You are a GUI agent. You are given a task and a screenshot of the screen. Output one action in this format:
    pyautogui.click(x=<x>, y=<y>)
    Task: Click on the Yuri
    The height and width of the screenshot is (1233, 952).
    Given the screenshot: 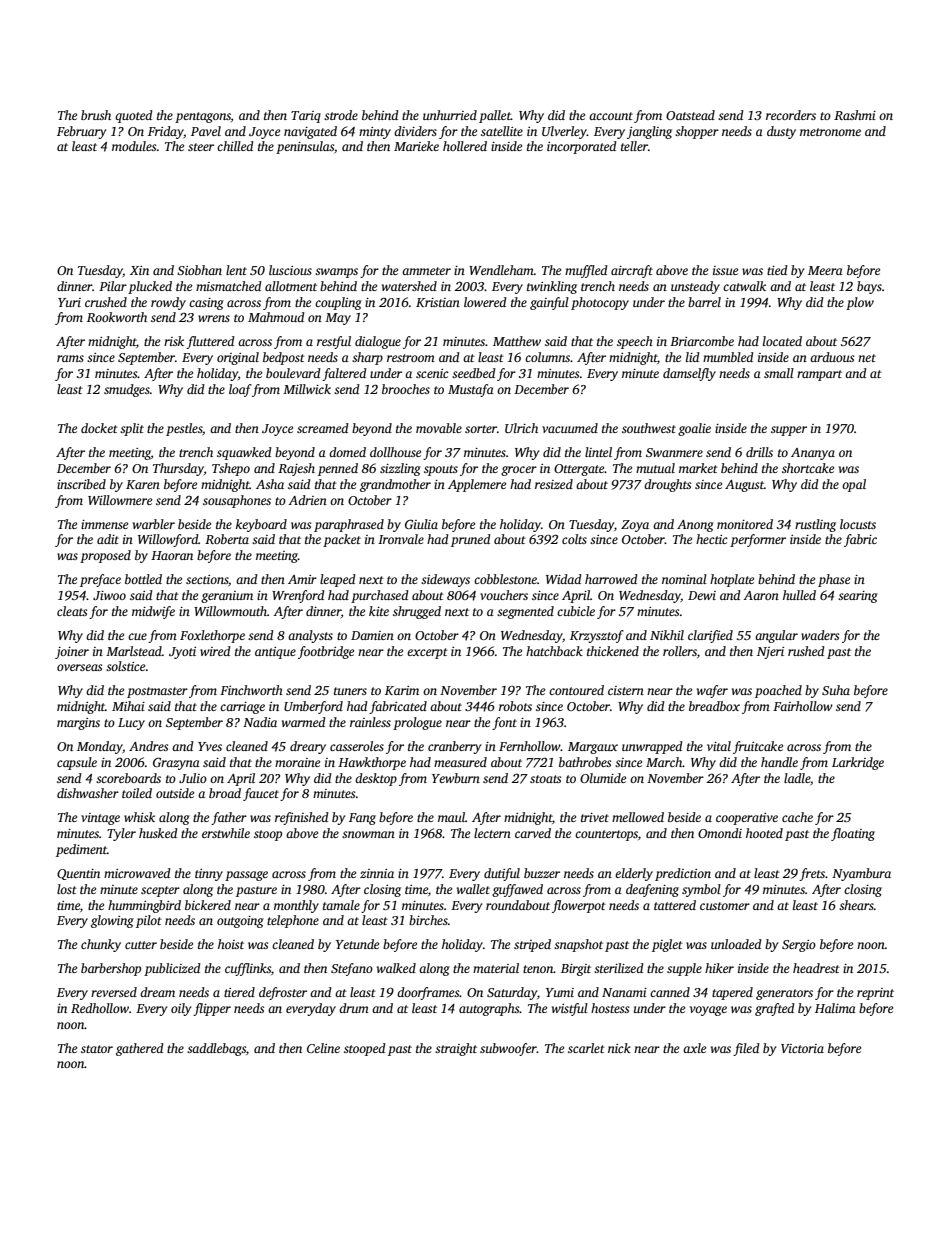 What is the action you would take?
    pyautogui.click(x=69, y=302)
